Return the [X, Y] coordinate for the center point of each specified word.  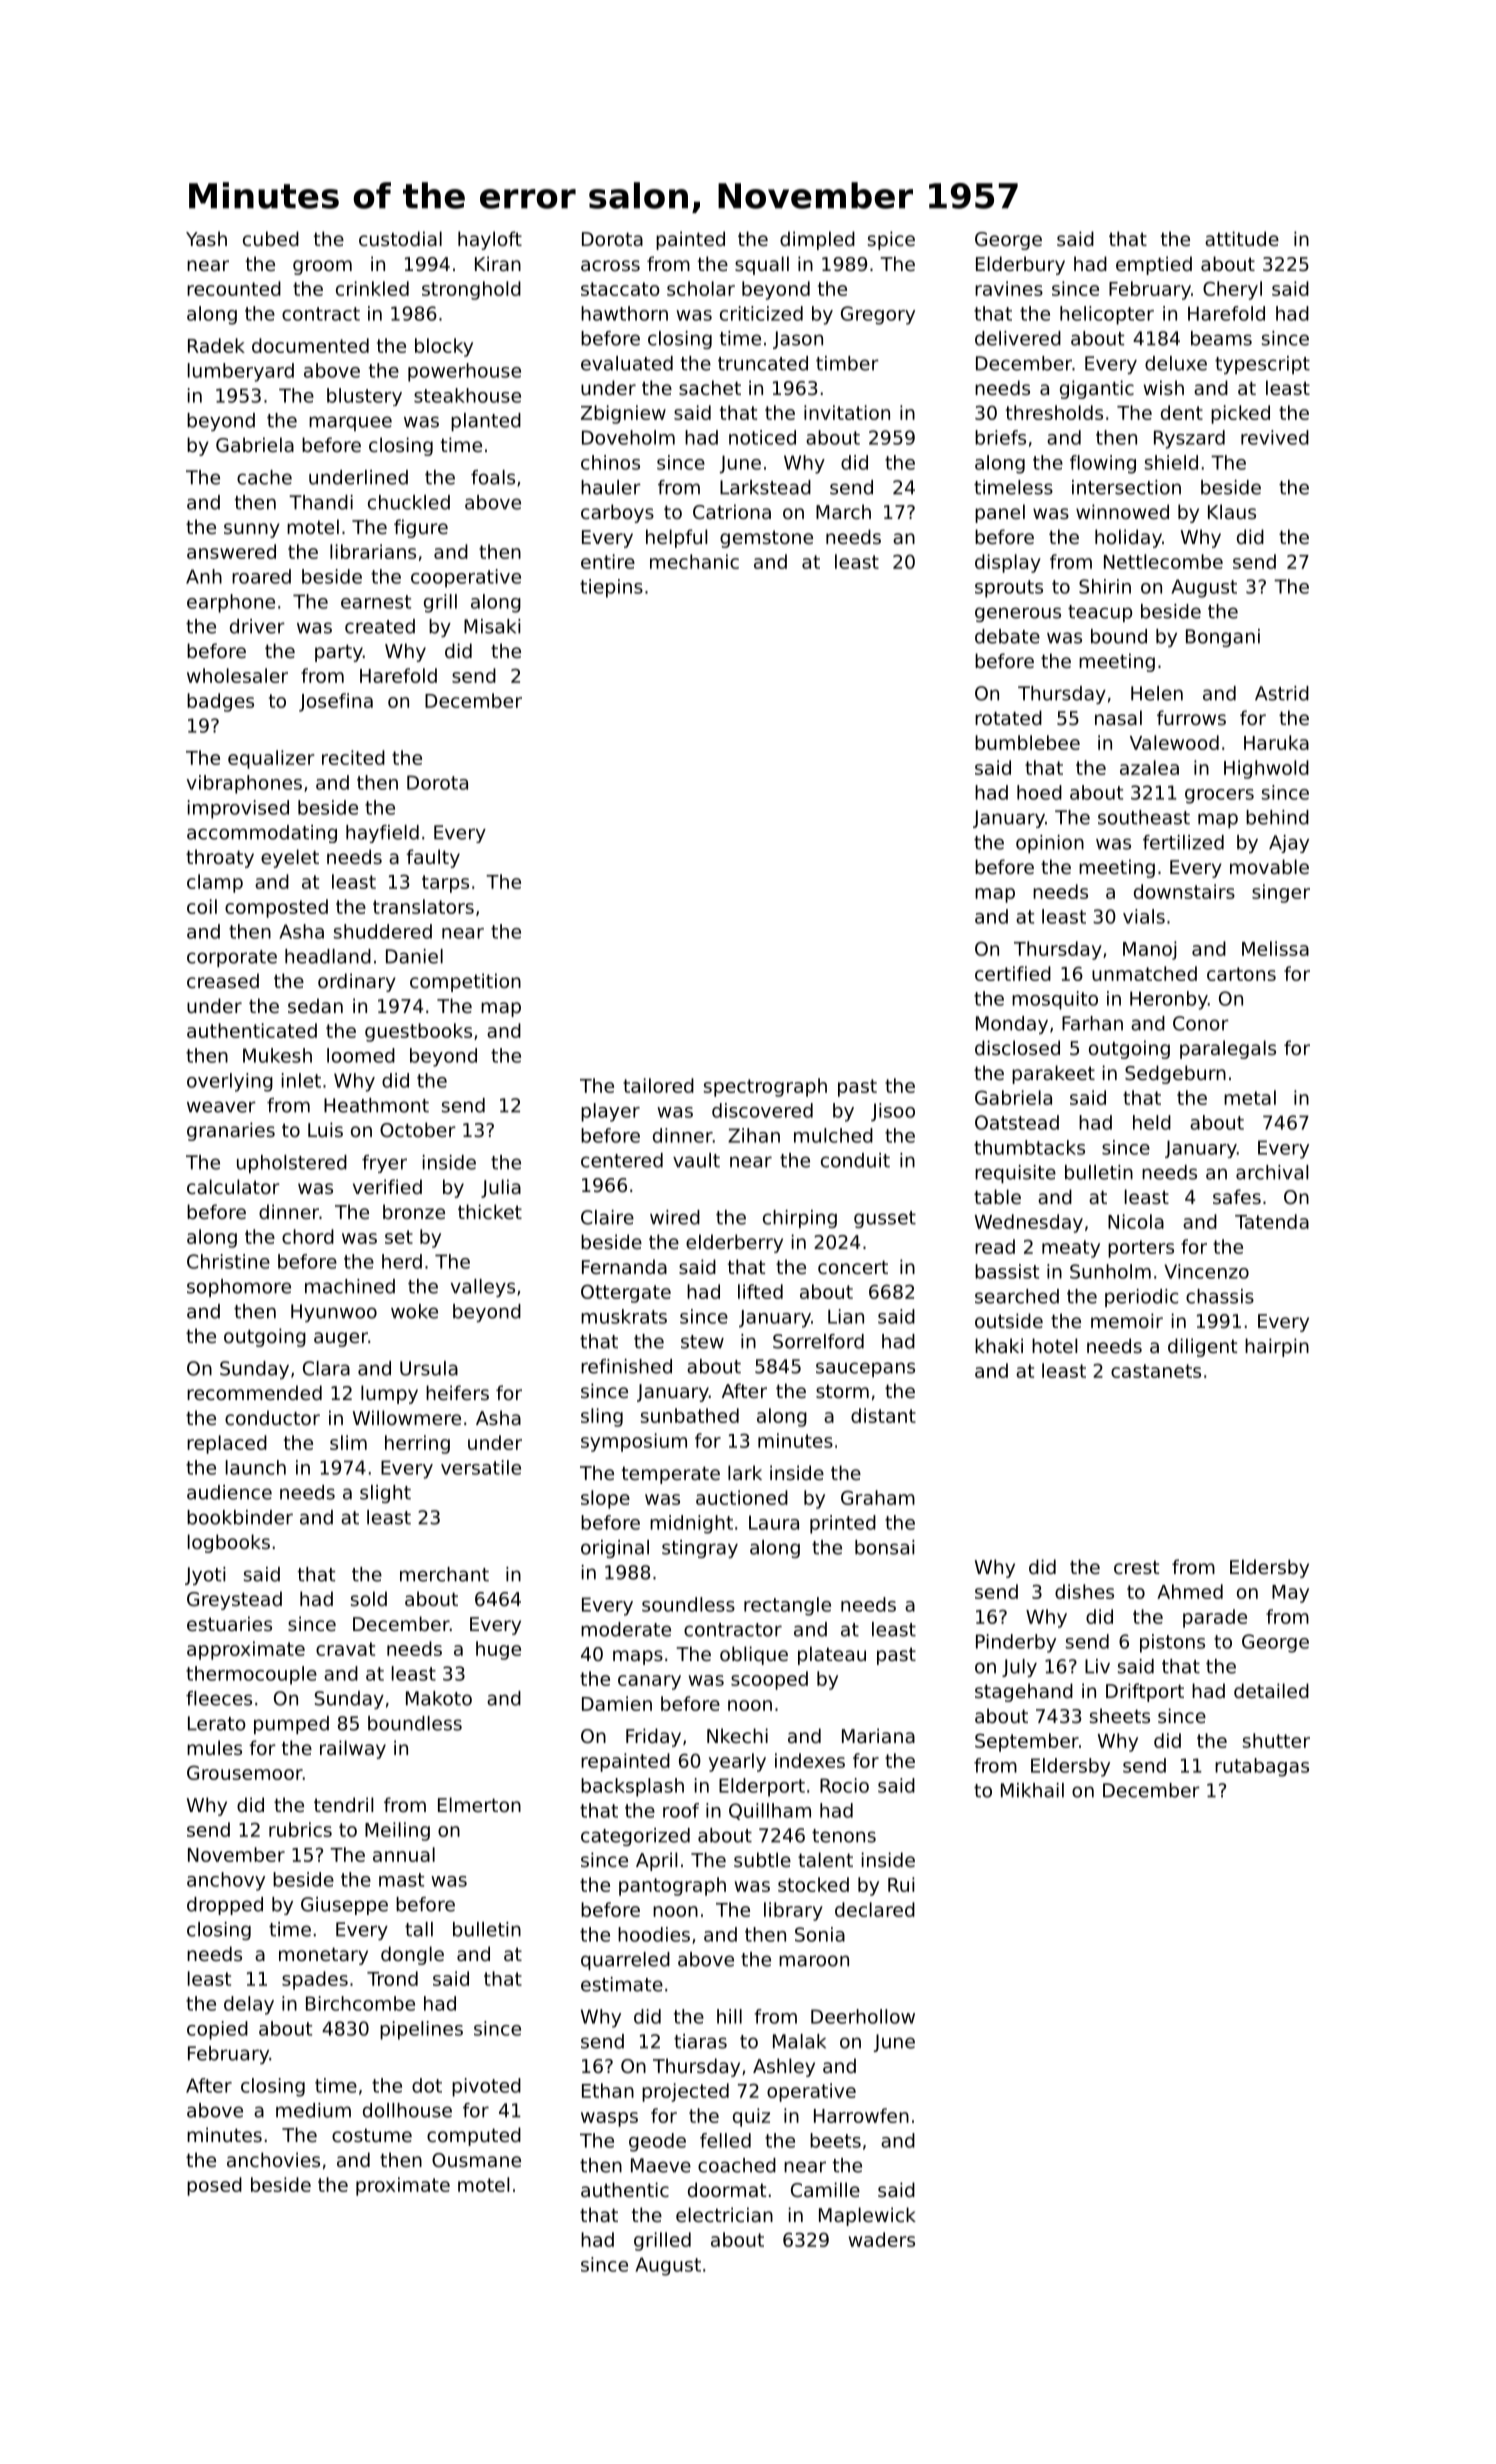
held [1152, 1122]
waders [882, 2239]
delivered [1018, 338]
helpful [676, 538]
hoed [1039, 792]
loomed [361, 1055]
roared [261, 576]
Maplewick [867, 2216]
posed [214, 2186]
